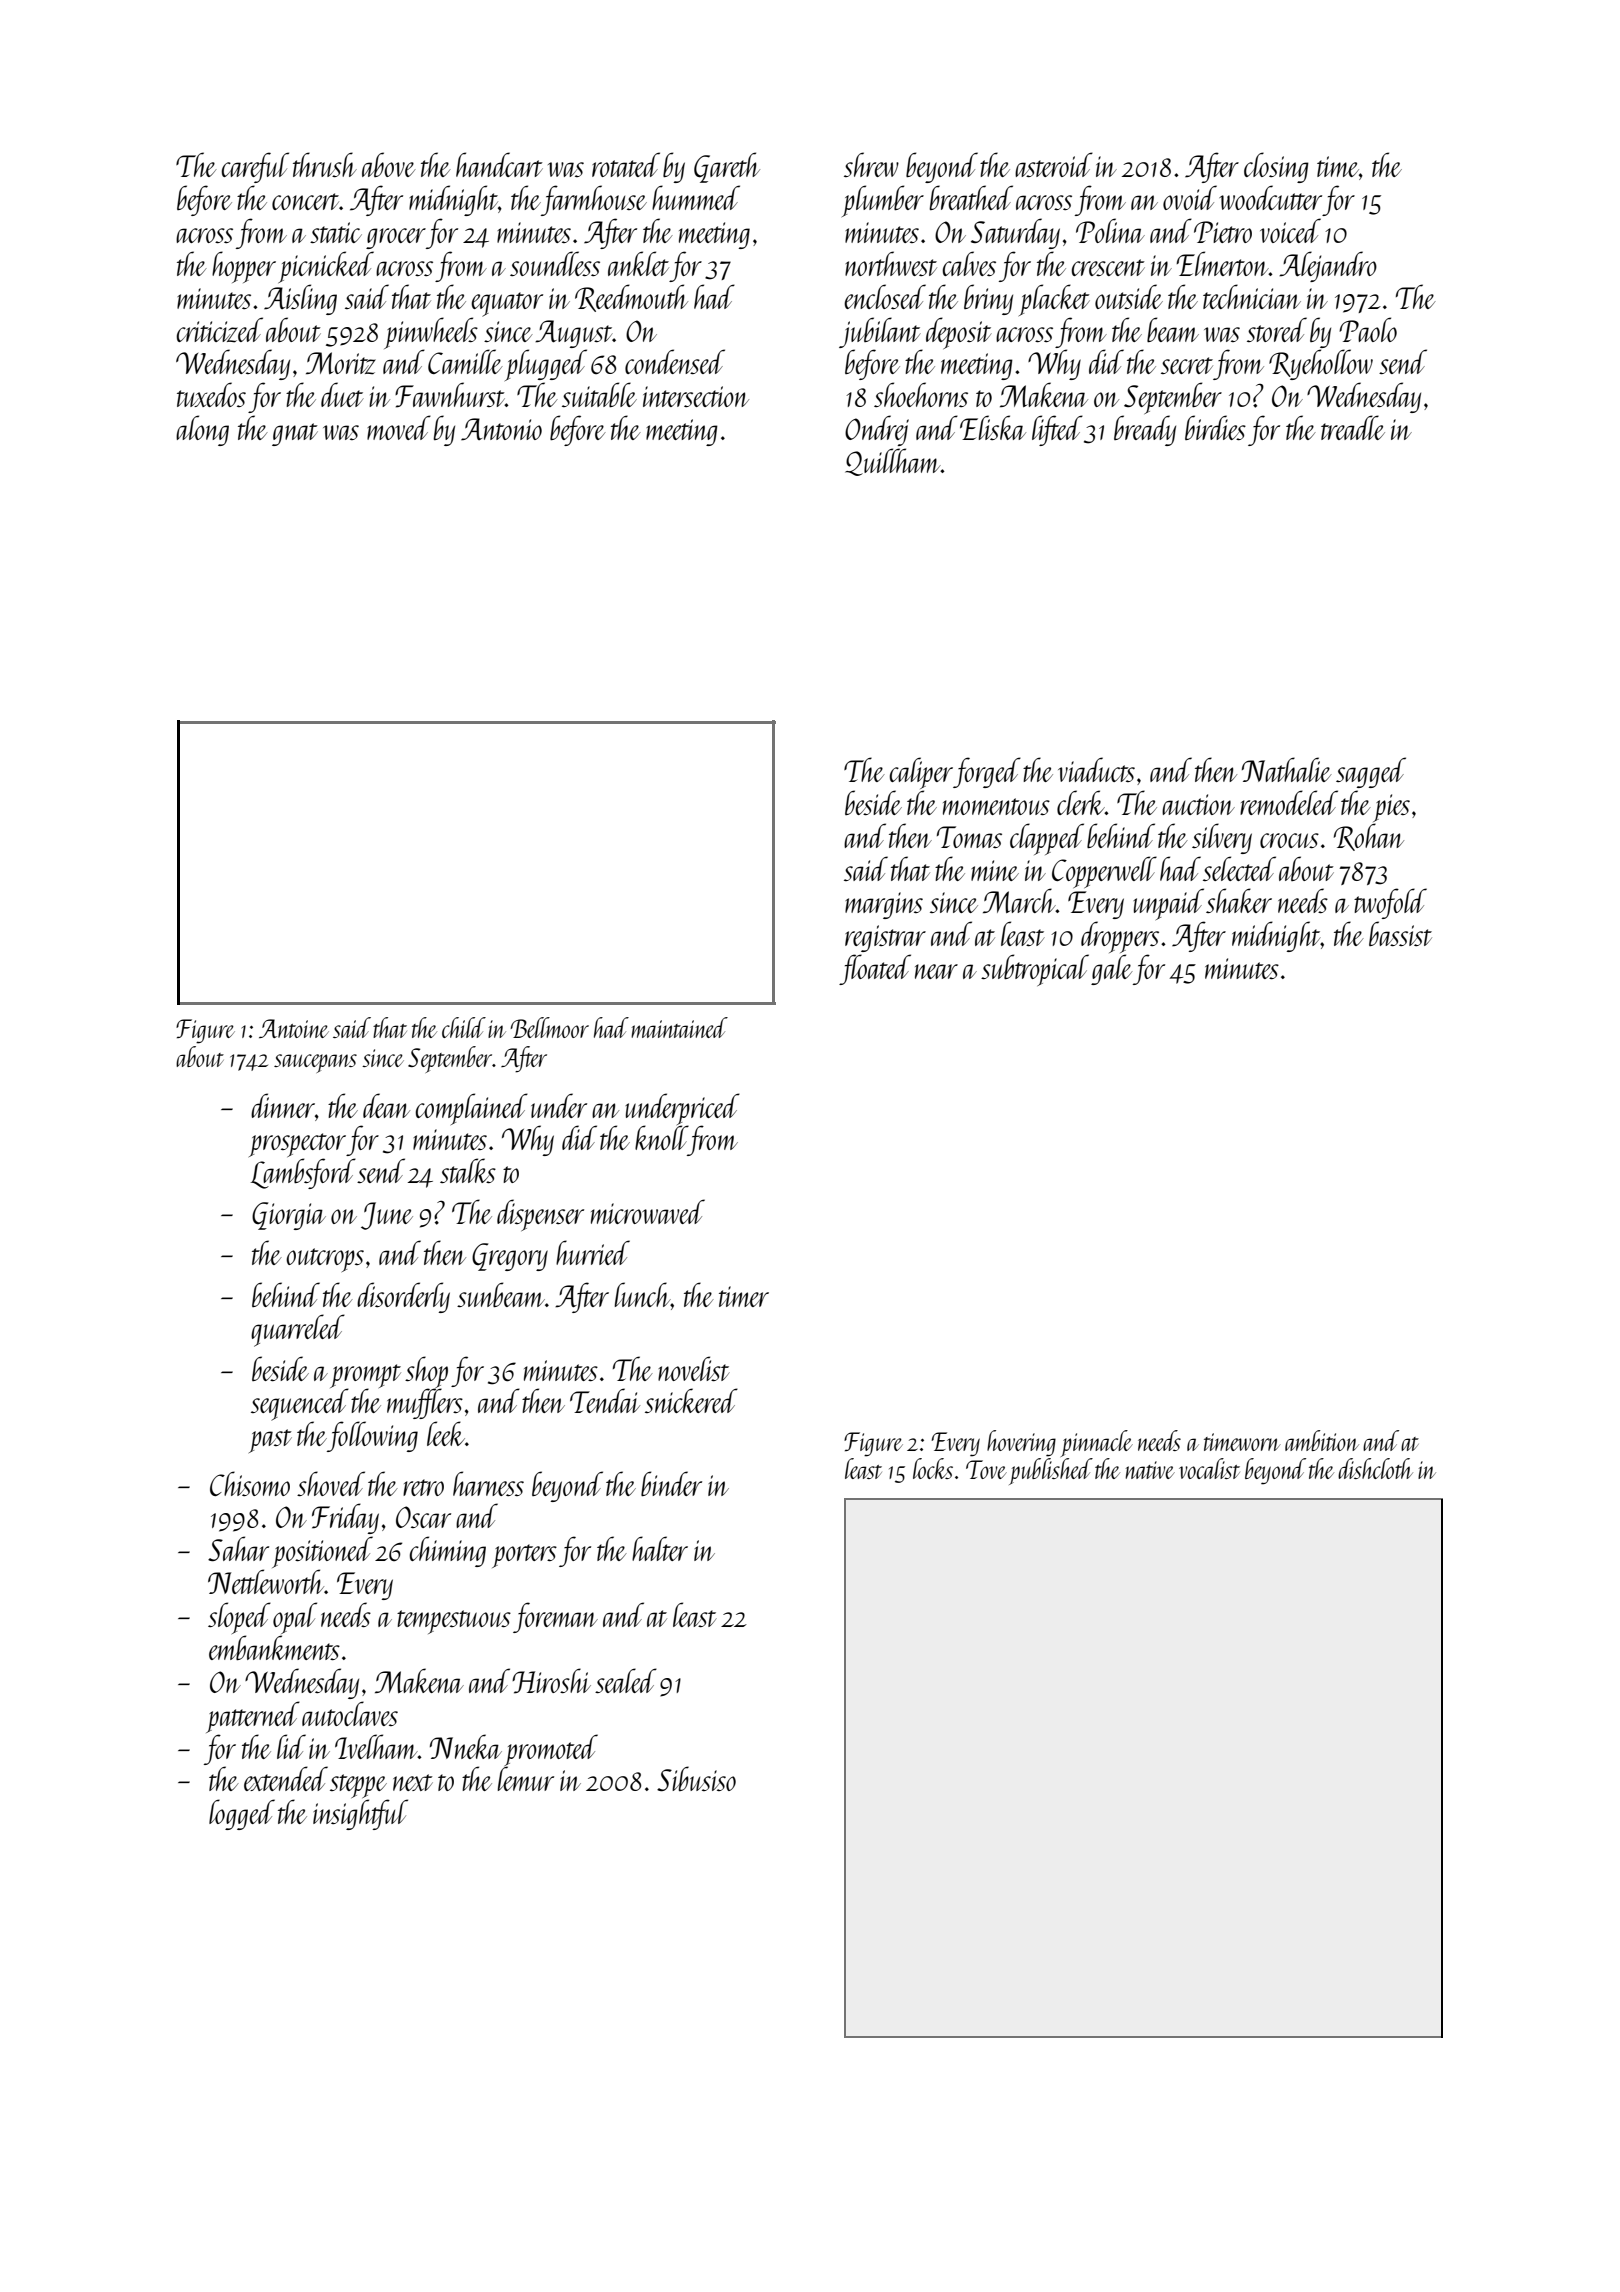 This document has height=2292, width=1620. What do you see at coordinates (986, 1469) in the document?
I see `Tove` at bounding box center [986, 1469].
